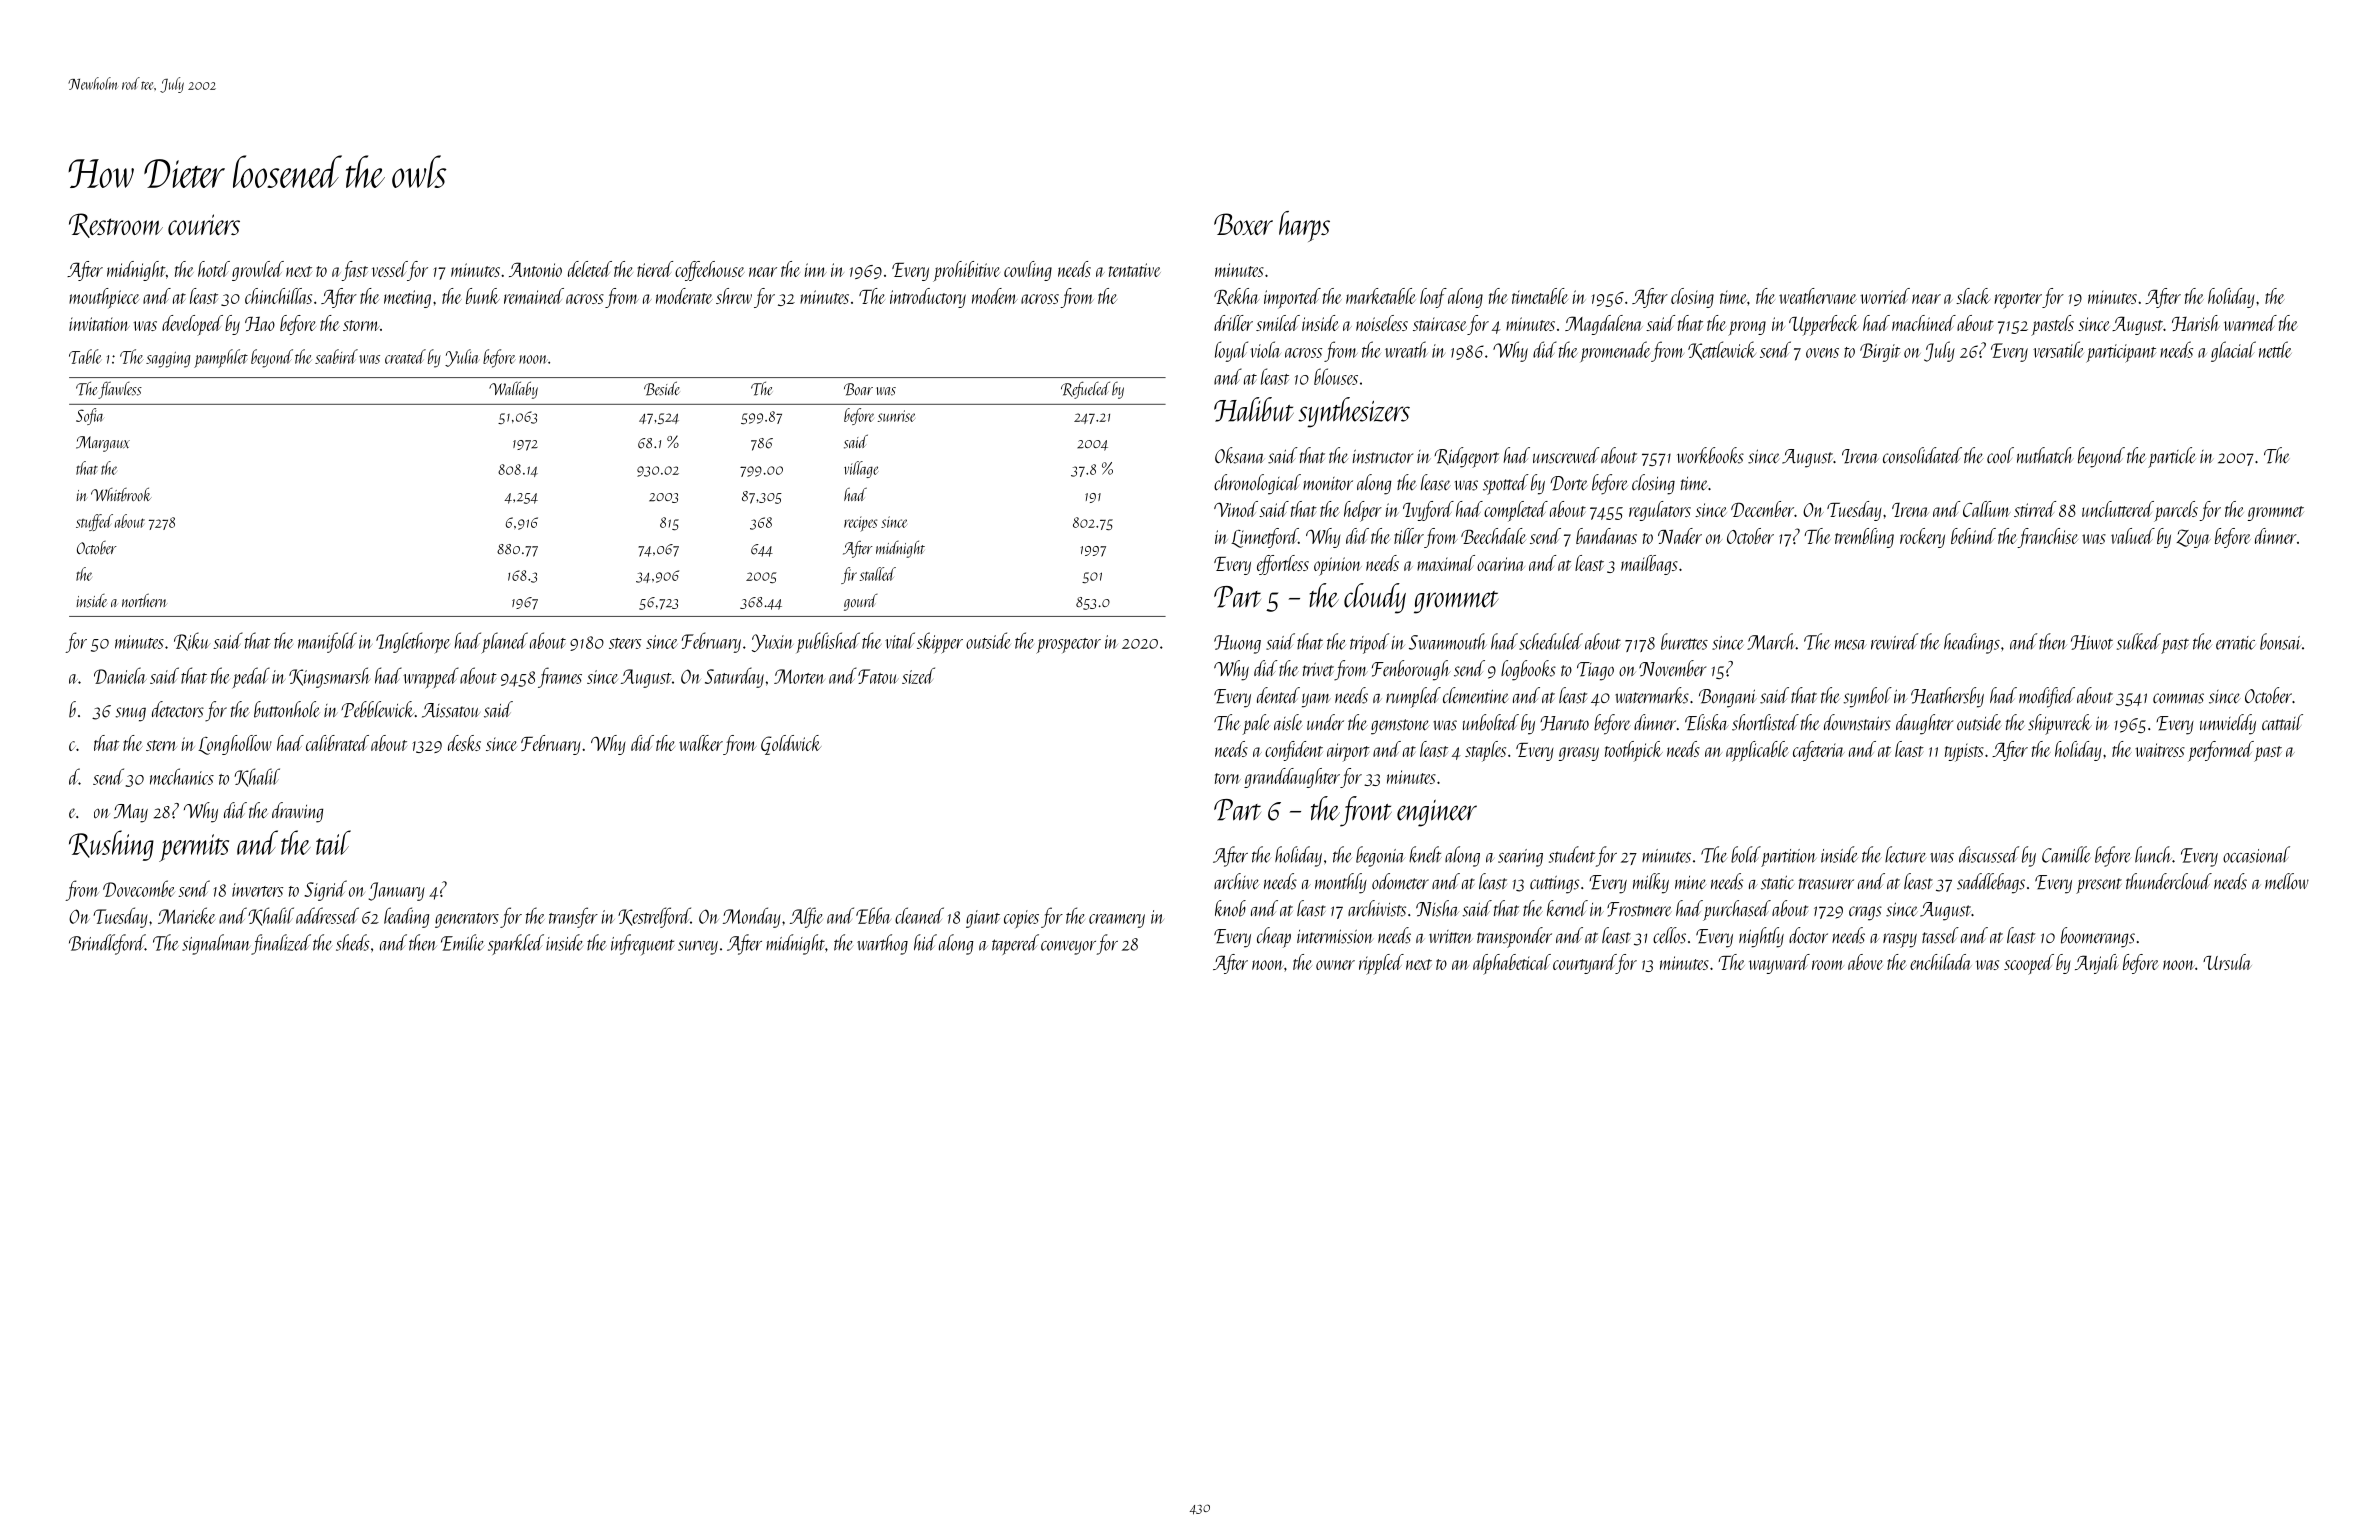  What do you see at coordinates (2099, 886) in the screenshot?
I see `present` at bounding box center [2099, 886].
